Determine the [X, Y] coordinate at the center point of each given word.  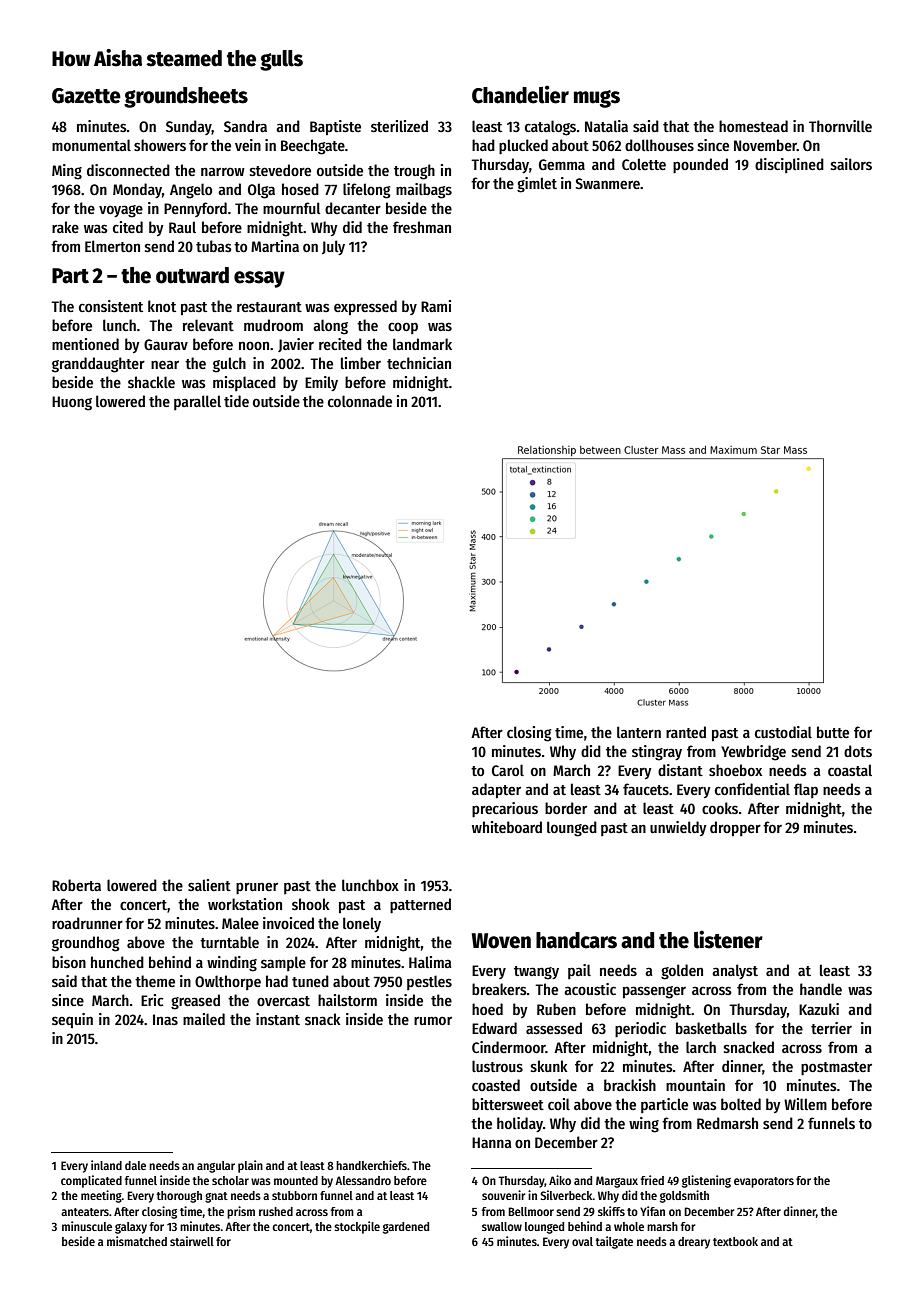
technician [419, 363]
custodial [783, 732]
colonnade [360, 401]
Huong [72, 403]
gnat [216, 1197]
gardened [406, 1228]
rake [65, 227]
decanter [353, 208]
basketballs [711, 1028]
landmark [422, 344]
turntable [229, 942]
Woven [501, 941]
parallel [197, 402]
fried [652, 1180]
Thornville [840, 126]
